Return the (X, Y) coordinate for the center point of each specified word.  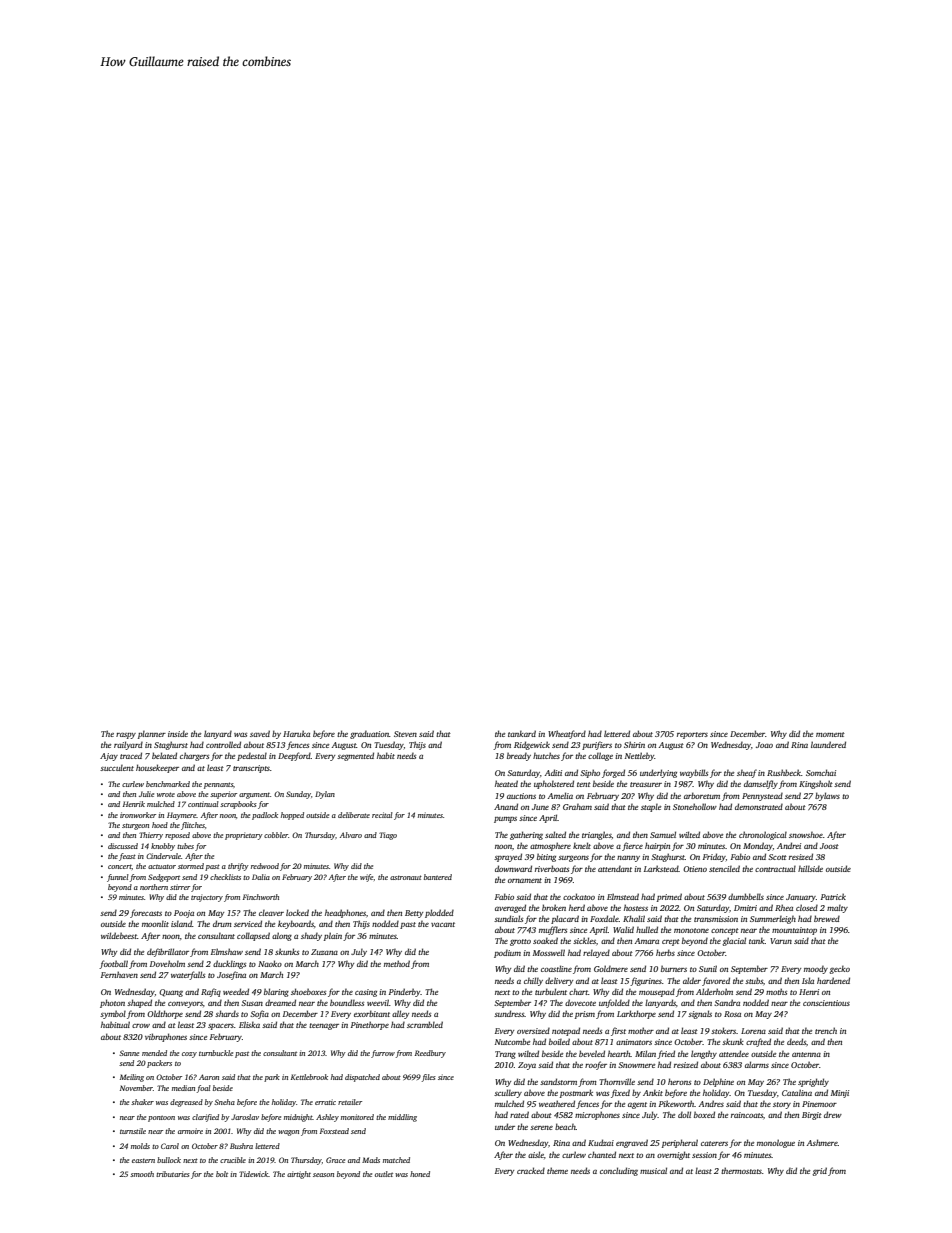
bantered (438, 877)
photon (112, 1003)
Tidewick (253, 1174)
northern (154, 887)
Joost (829, 846)
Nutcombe (512, 1041)
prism (585, 1015)
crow (141, 1026)
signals (700, 1014)
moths (776, 991)
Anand (506, 806)
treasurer (646, 784)
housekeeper (157, 768)
